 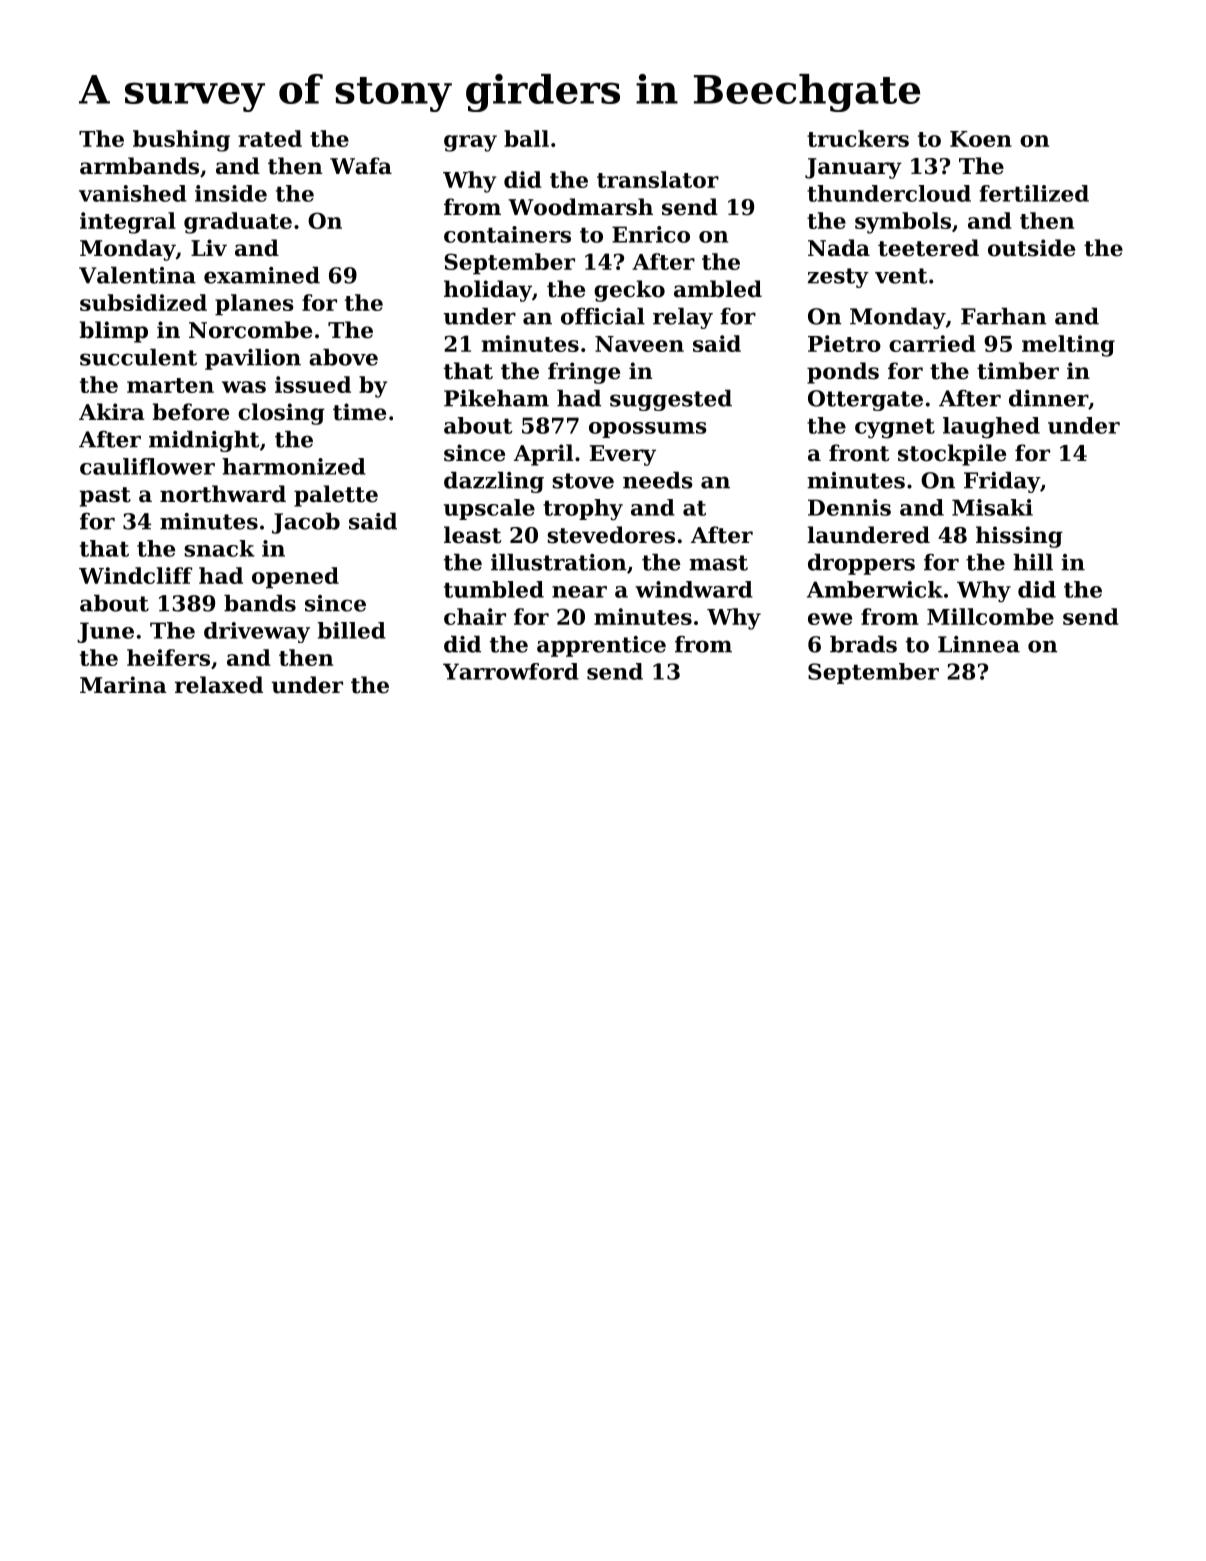 I want to click on outside, so click(x=1031, y=248).
